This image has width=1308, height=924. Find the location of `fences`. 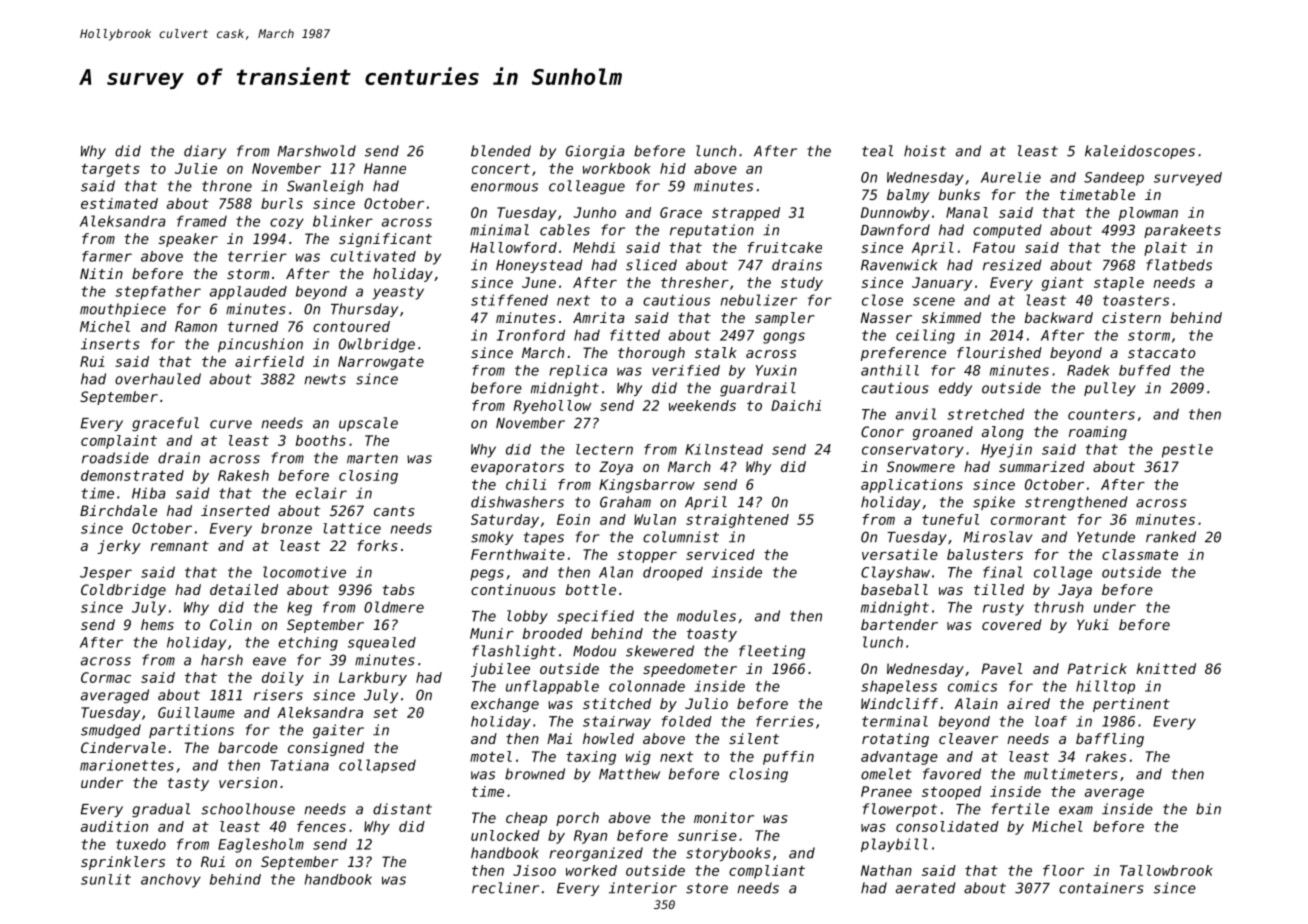

fences is located at coordinates (321, 826).
